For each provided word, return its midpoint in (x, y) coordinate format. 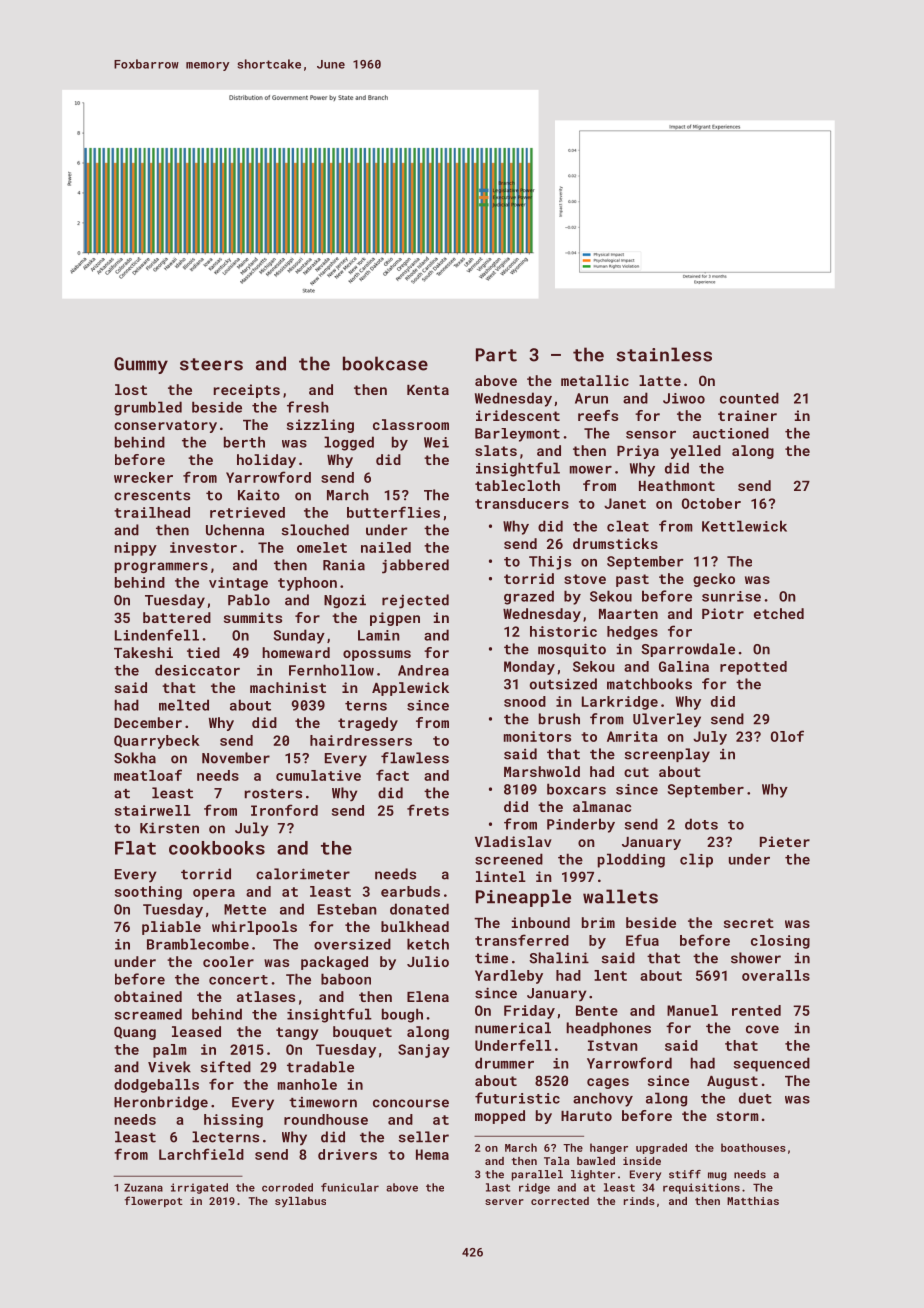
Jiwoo (684, 398)
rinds (639, 1201)
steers (211, 364)
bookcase (385, 363)
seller (424, 1137)
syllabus (300, 1202)
